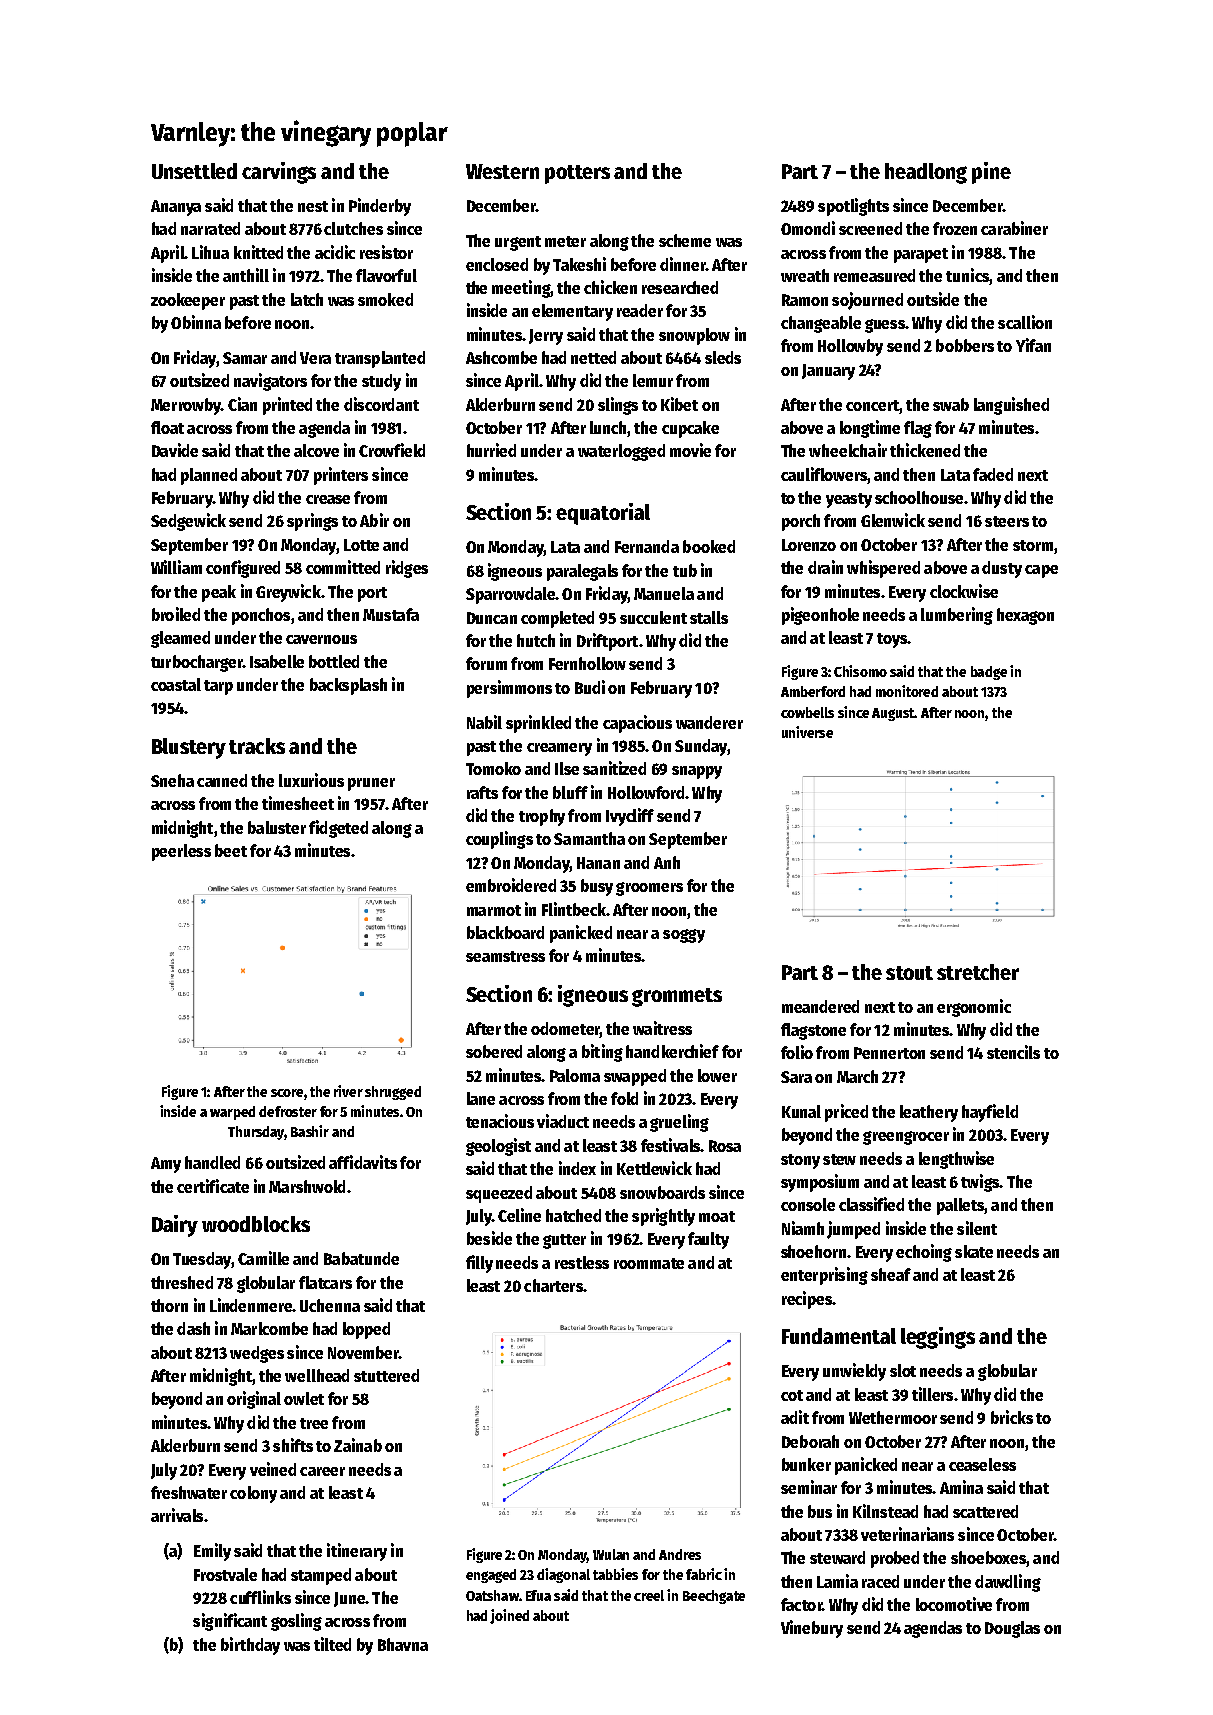  I want to click on carvings, so click(279, 173).
